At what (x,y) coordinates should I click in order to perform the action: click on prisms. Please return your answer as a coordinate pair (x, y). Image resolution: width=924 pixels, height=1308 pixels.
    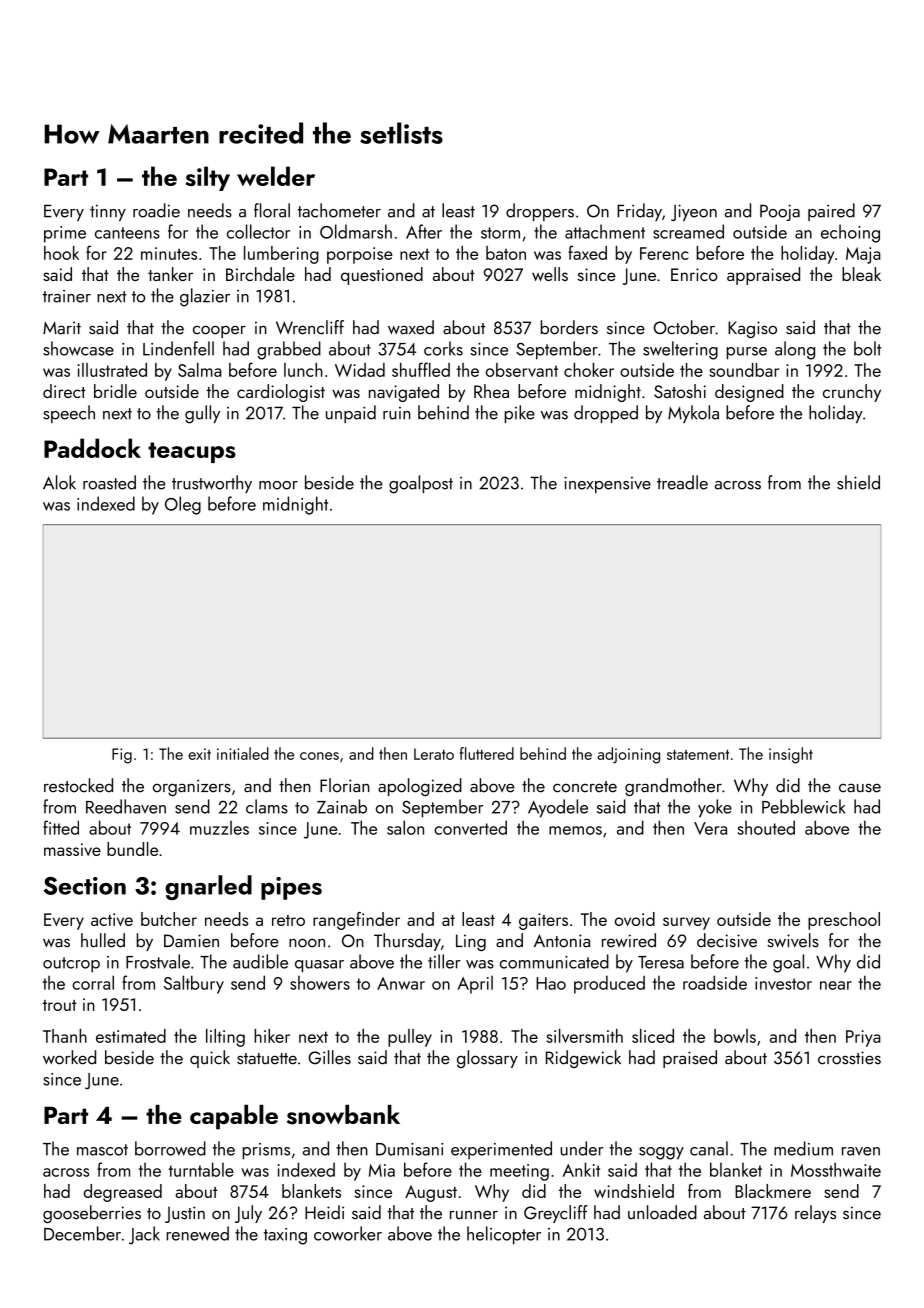
    Looking at the image, I should click on (266, 1151).
